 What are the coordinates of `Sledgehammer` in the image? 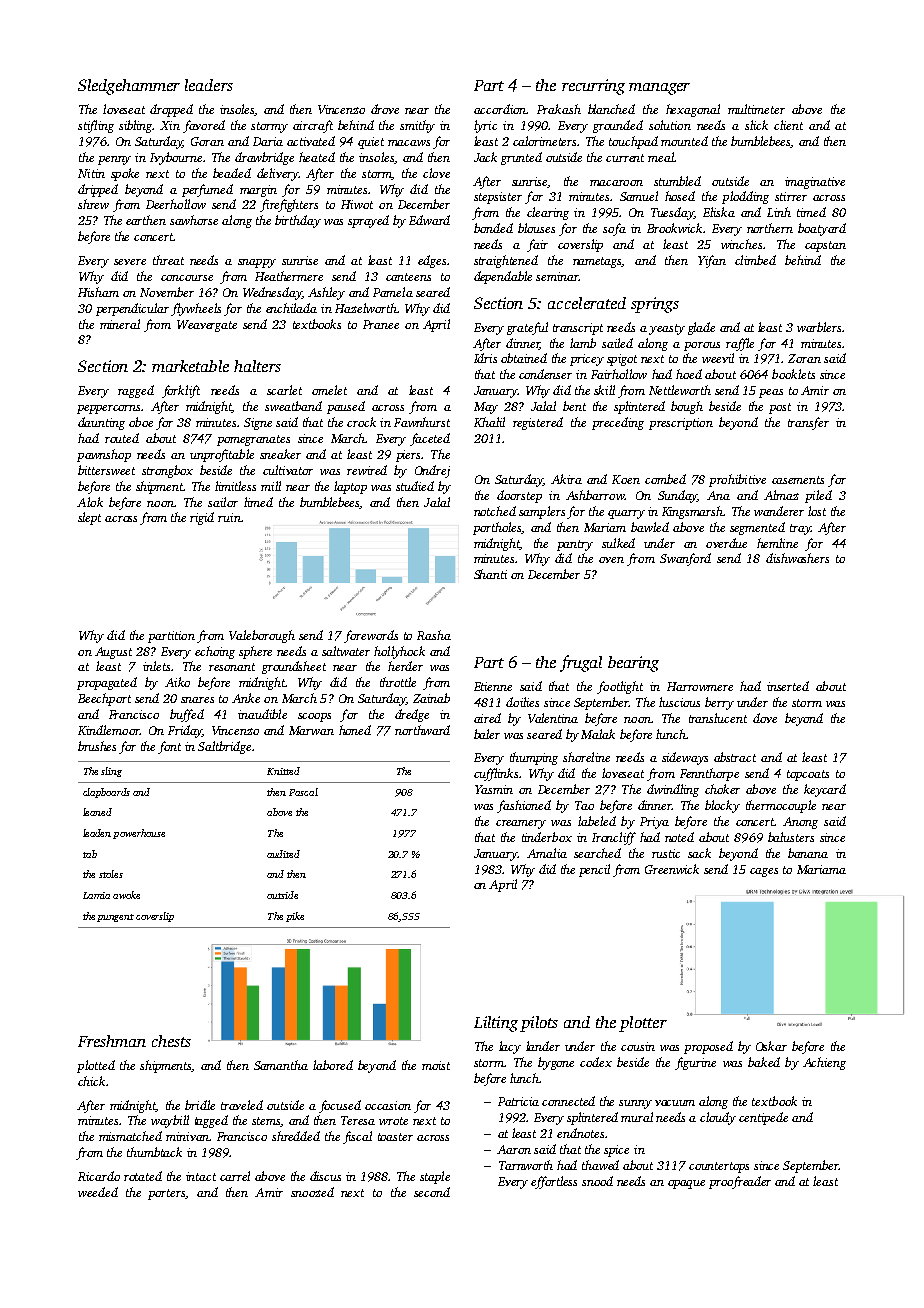 It's located at (129, 87).
